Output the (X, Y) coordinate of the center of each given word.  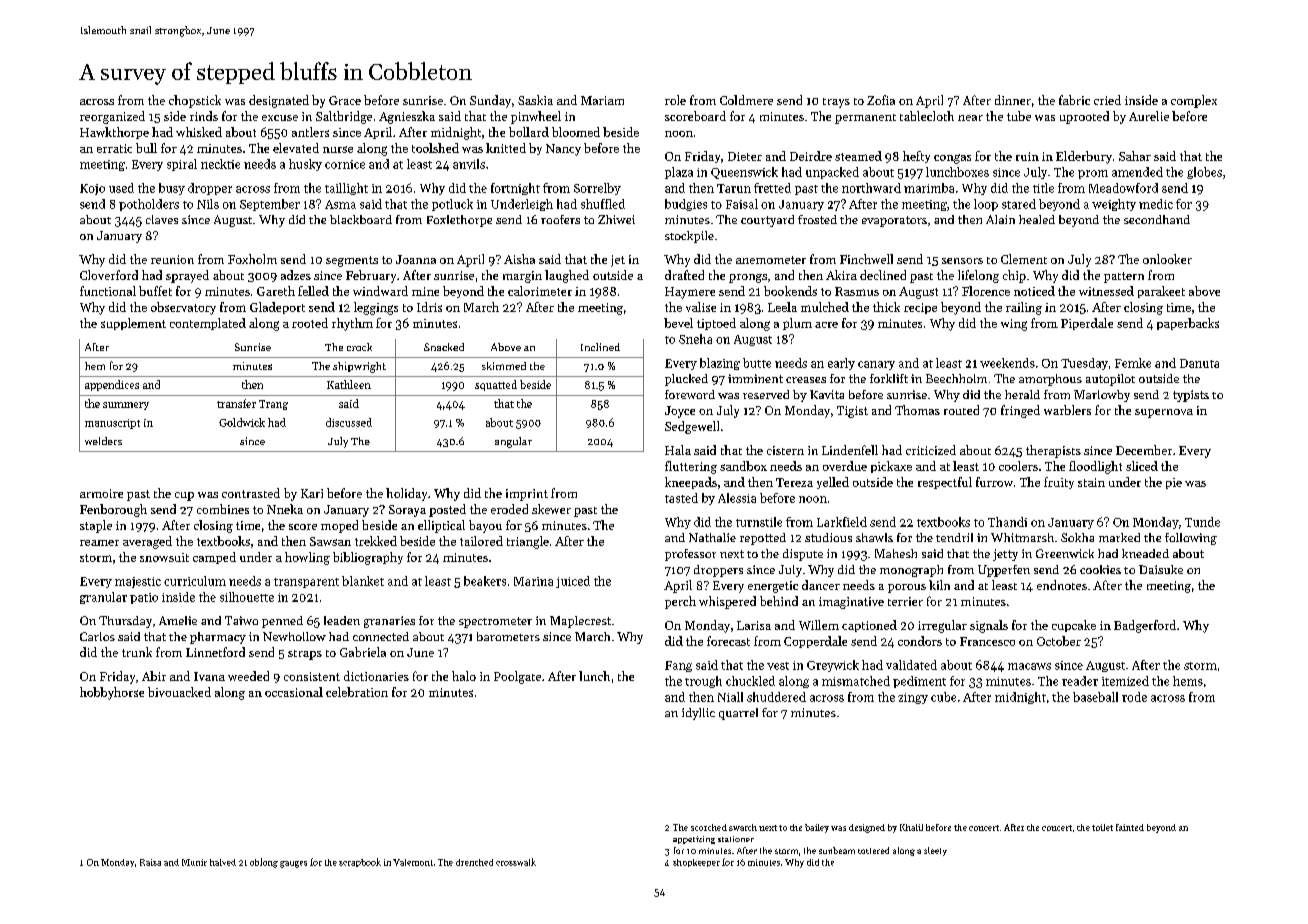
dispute (803, 555)
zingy (913, 698)
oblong (264, 863)
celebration (357, 692)
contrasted (251, 493)
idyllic (698, 714)
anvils (469, 164)
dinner (1013, 100)
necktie (220, 164)
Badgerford (1145, 626)
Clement (1024, 259)
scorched (709, 827)
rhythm (352, 324)
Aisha (519, 259)
